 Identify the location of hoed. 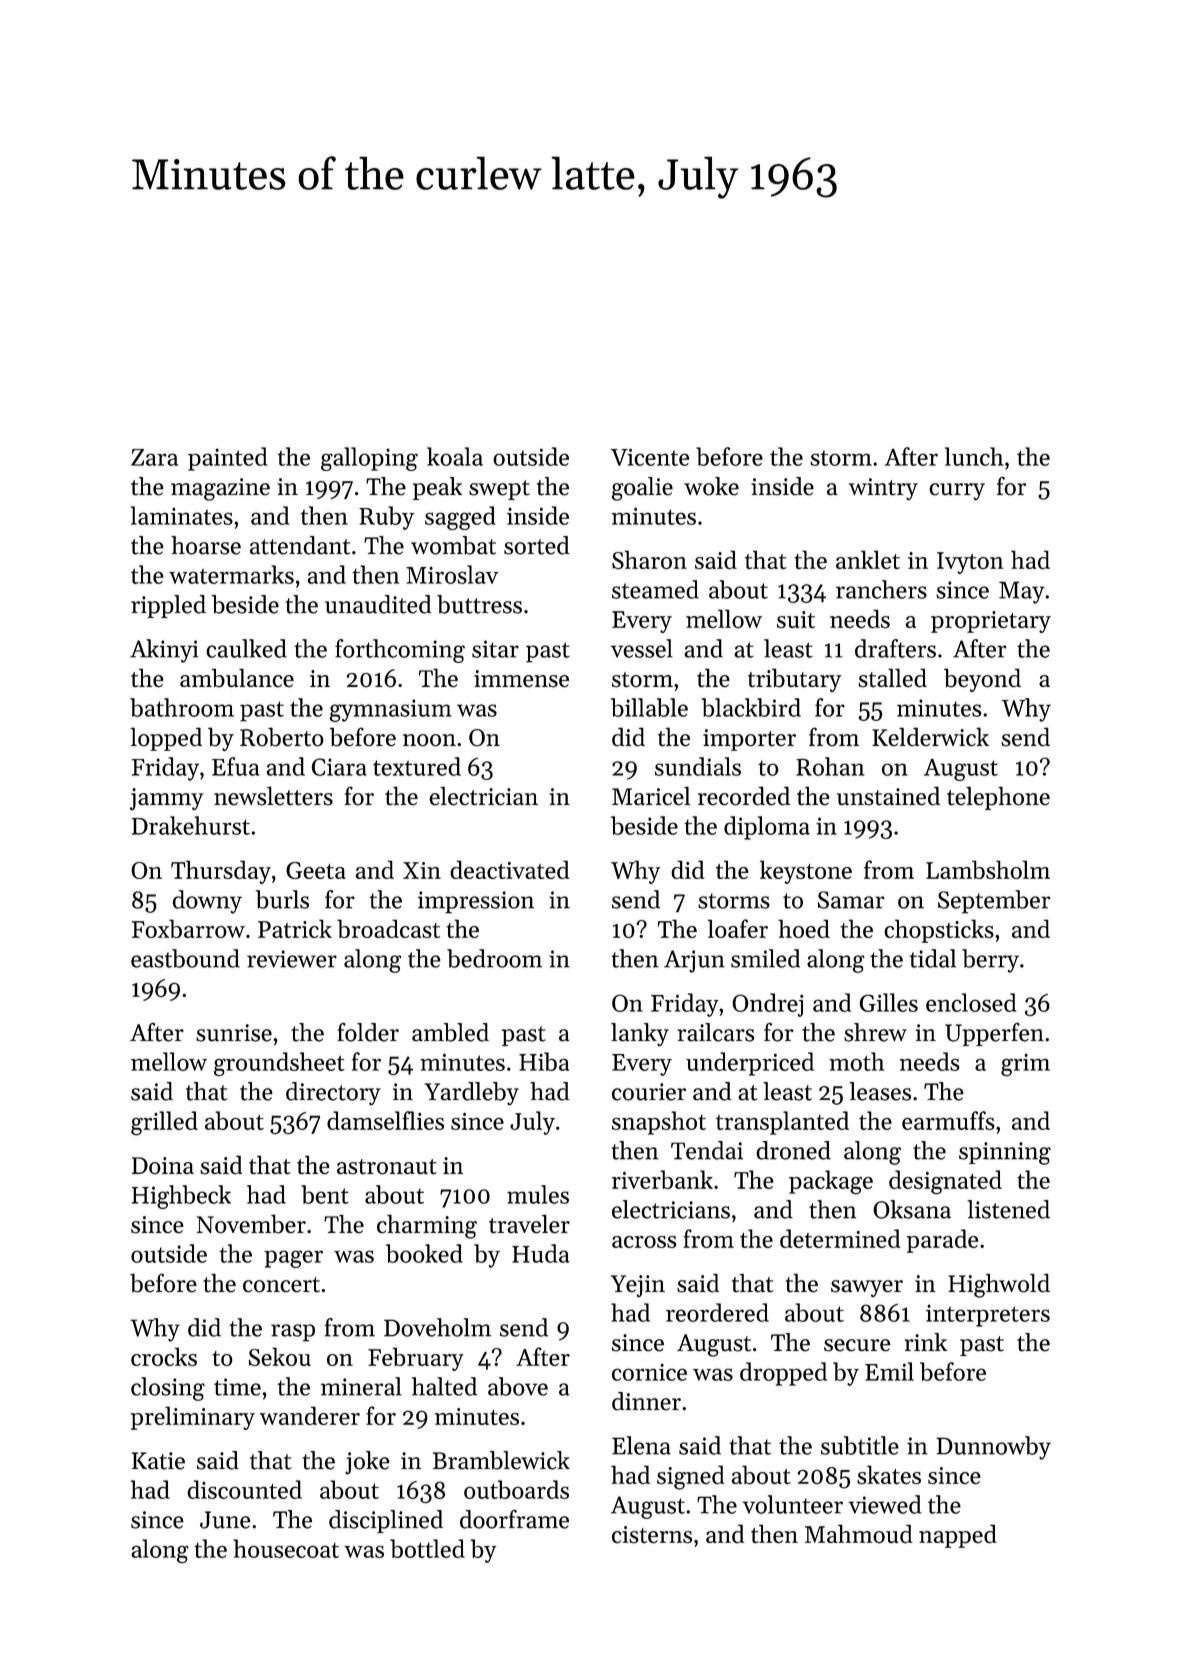
(804, 928).
